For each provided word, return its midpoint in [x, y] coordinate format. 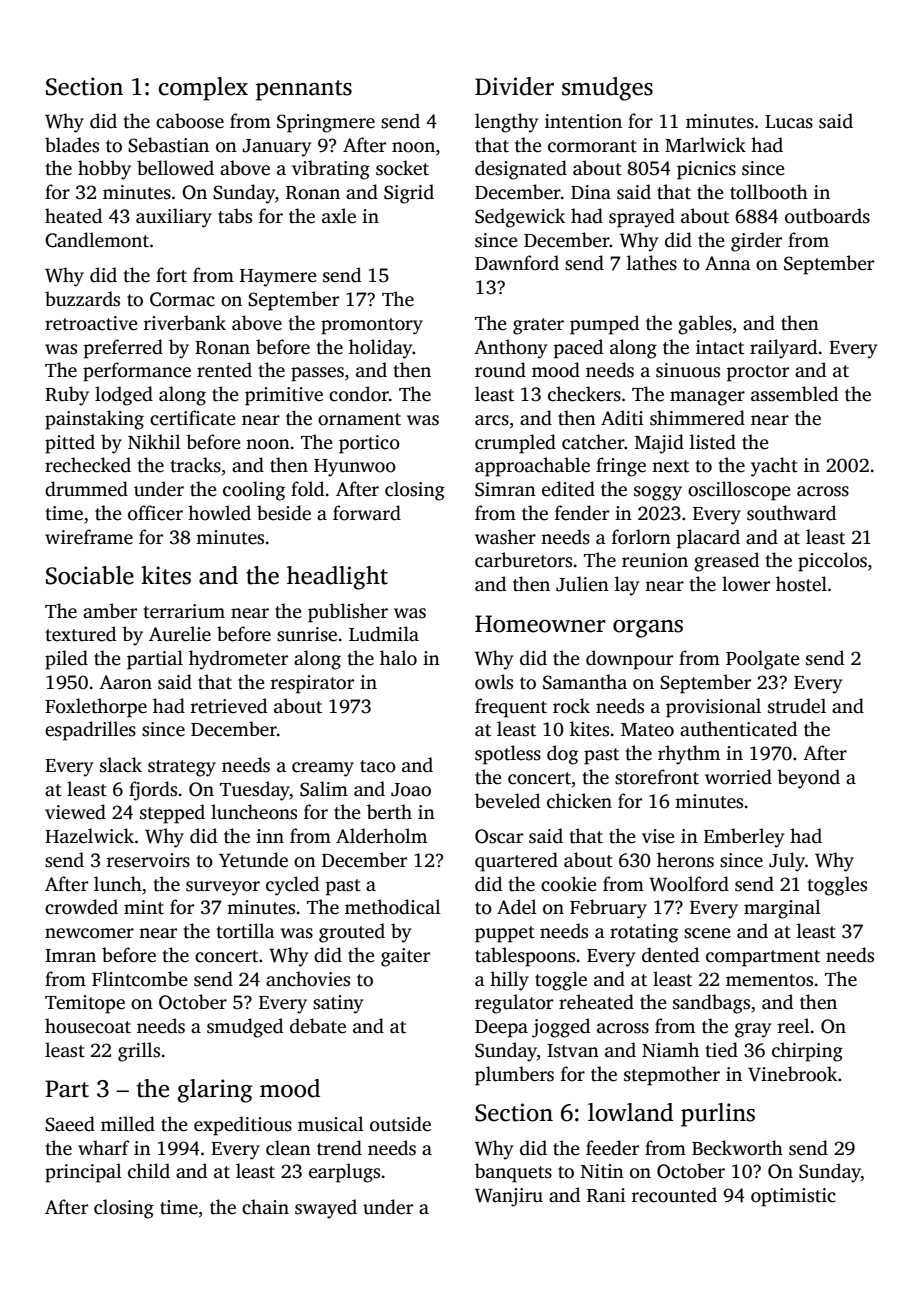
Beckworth [737, 1148]
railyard [783, 349]
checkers [584, 394]
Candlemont [97, 240]
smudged [245, 1028]
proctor [758, 373]
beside [284, 513]
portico [369, 444]
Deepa [501, 1029]
